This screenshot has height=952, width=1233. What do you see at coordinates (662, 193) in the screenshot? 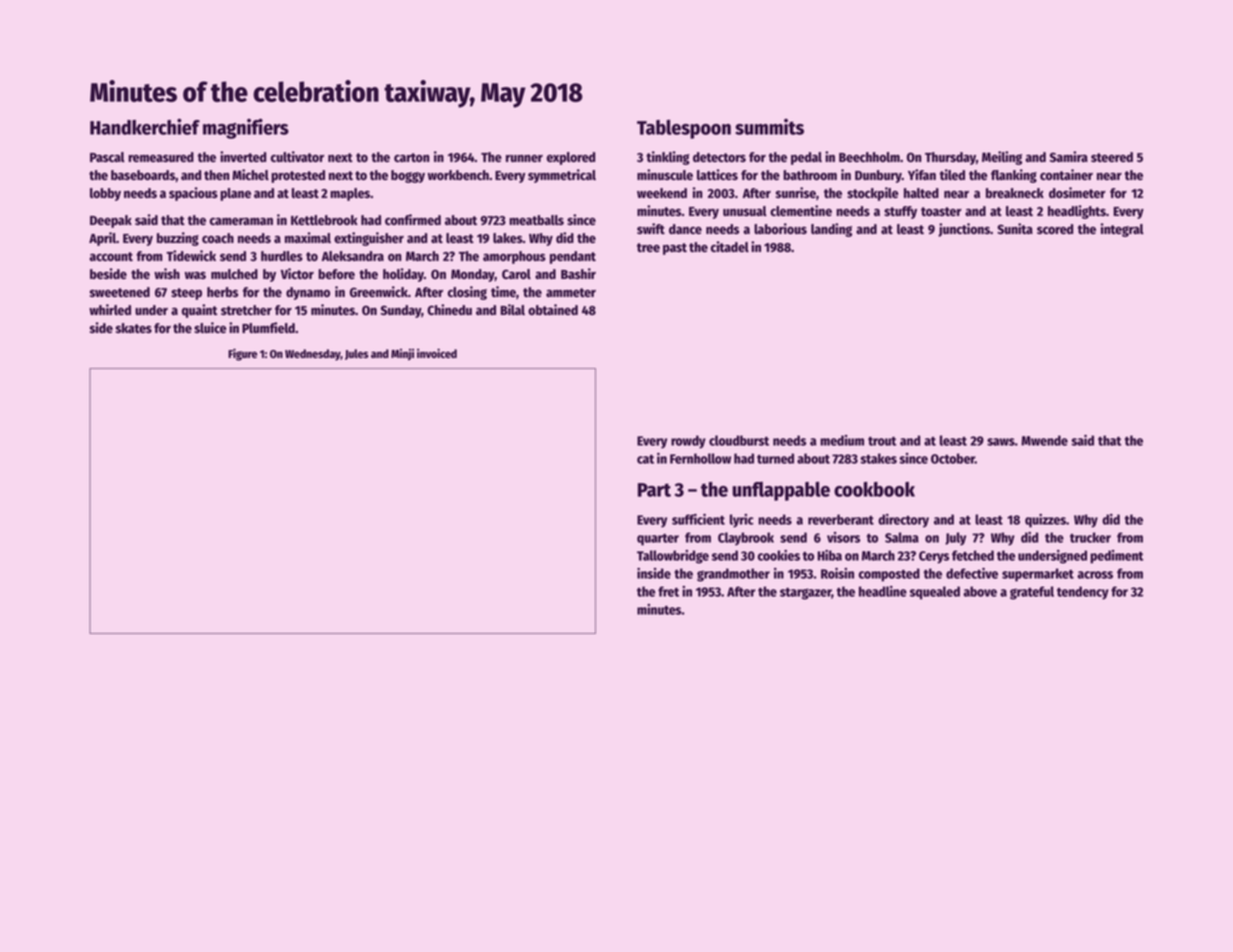
I see `weekend` at bounding box center [662, 193].
